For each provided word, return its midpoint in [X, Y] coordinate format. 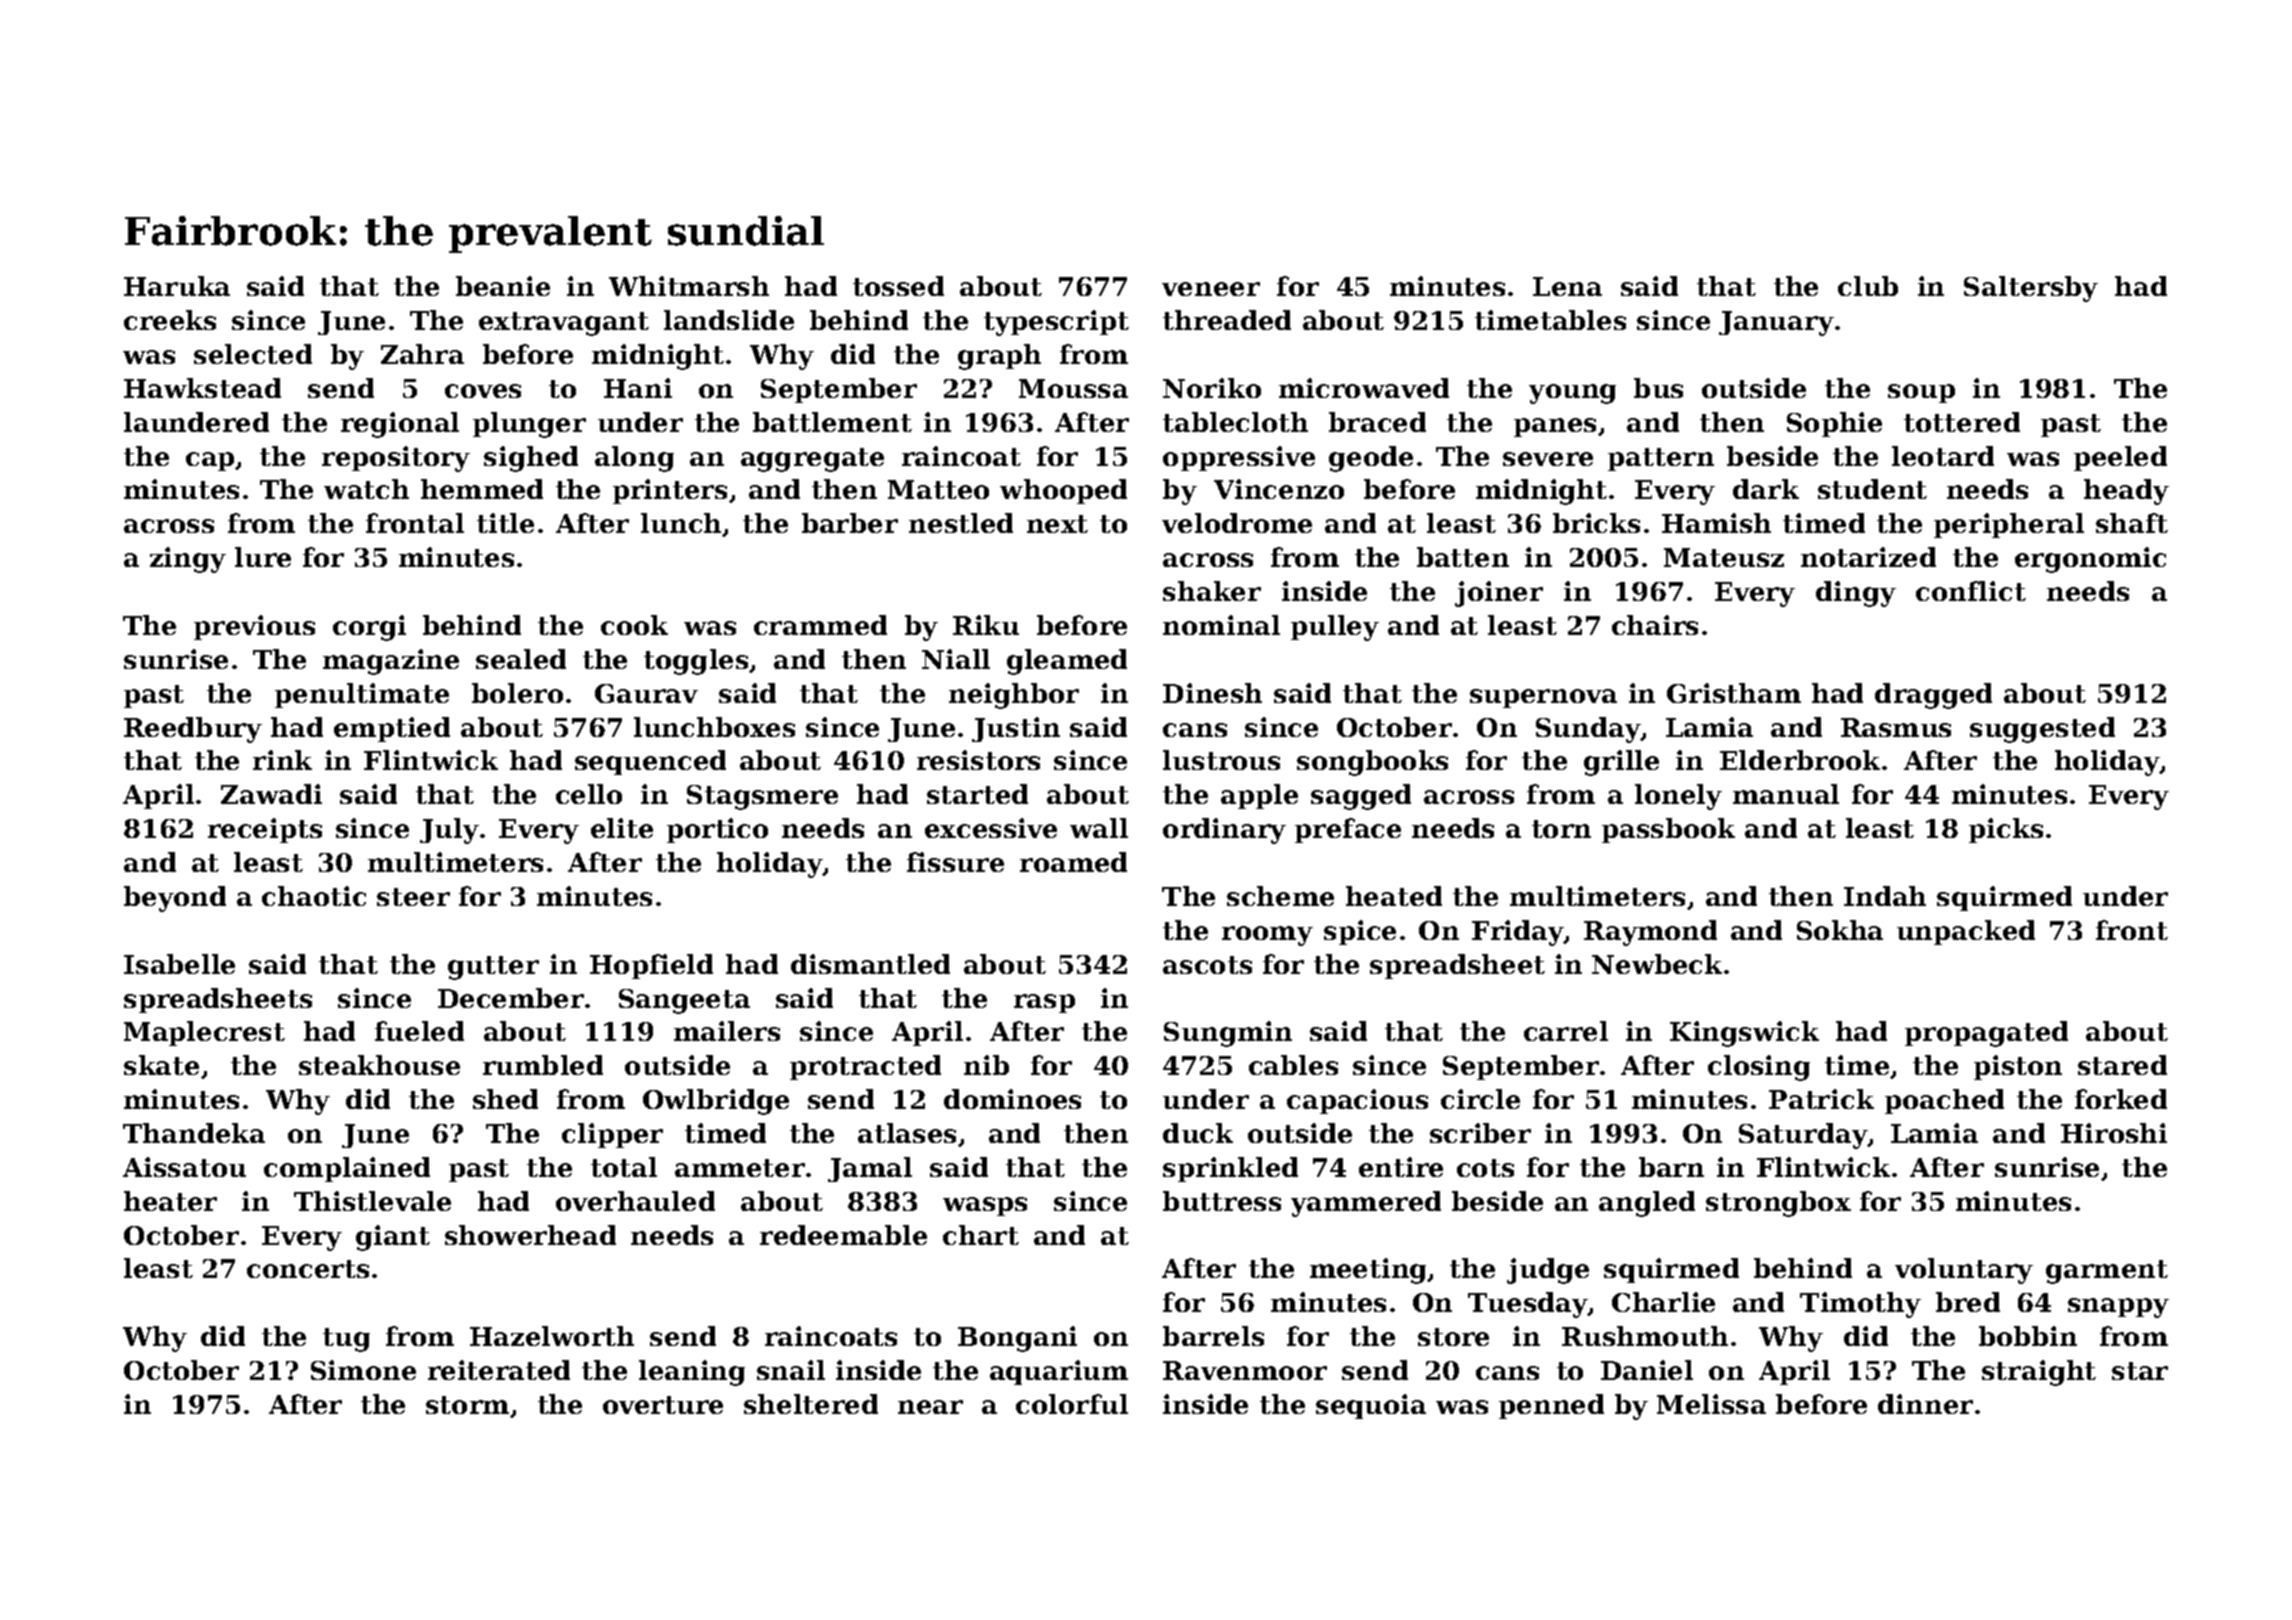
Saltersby [2031, 289]
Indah [1885, 896]
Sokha [1840, 930]
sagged [1361, 797]
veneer [1211, 289]
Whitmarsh [689, 286]
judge [1548, 1271]
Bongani [1017, 1339]
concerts [308, 1269]
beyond [175, 899]
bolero [517, 693]
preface [1348, 830]
